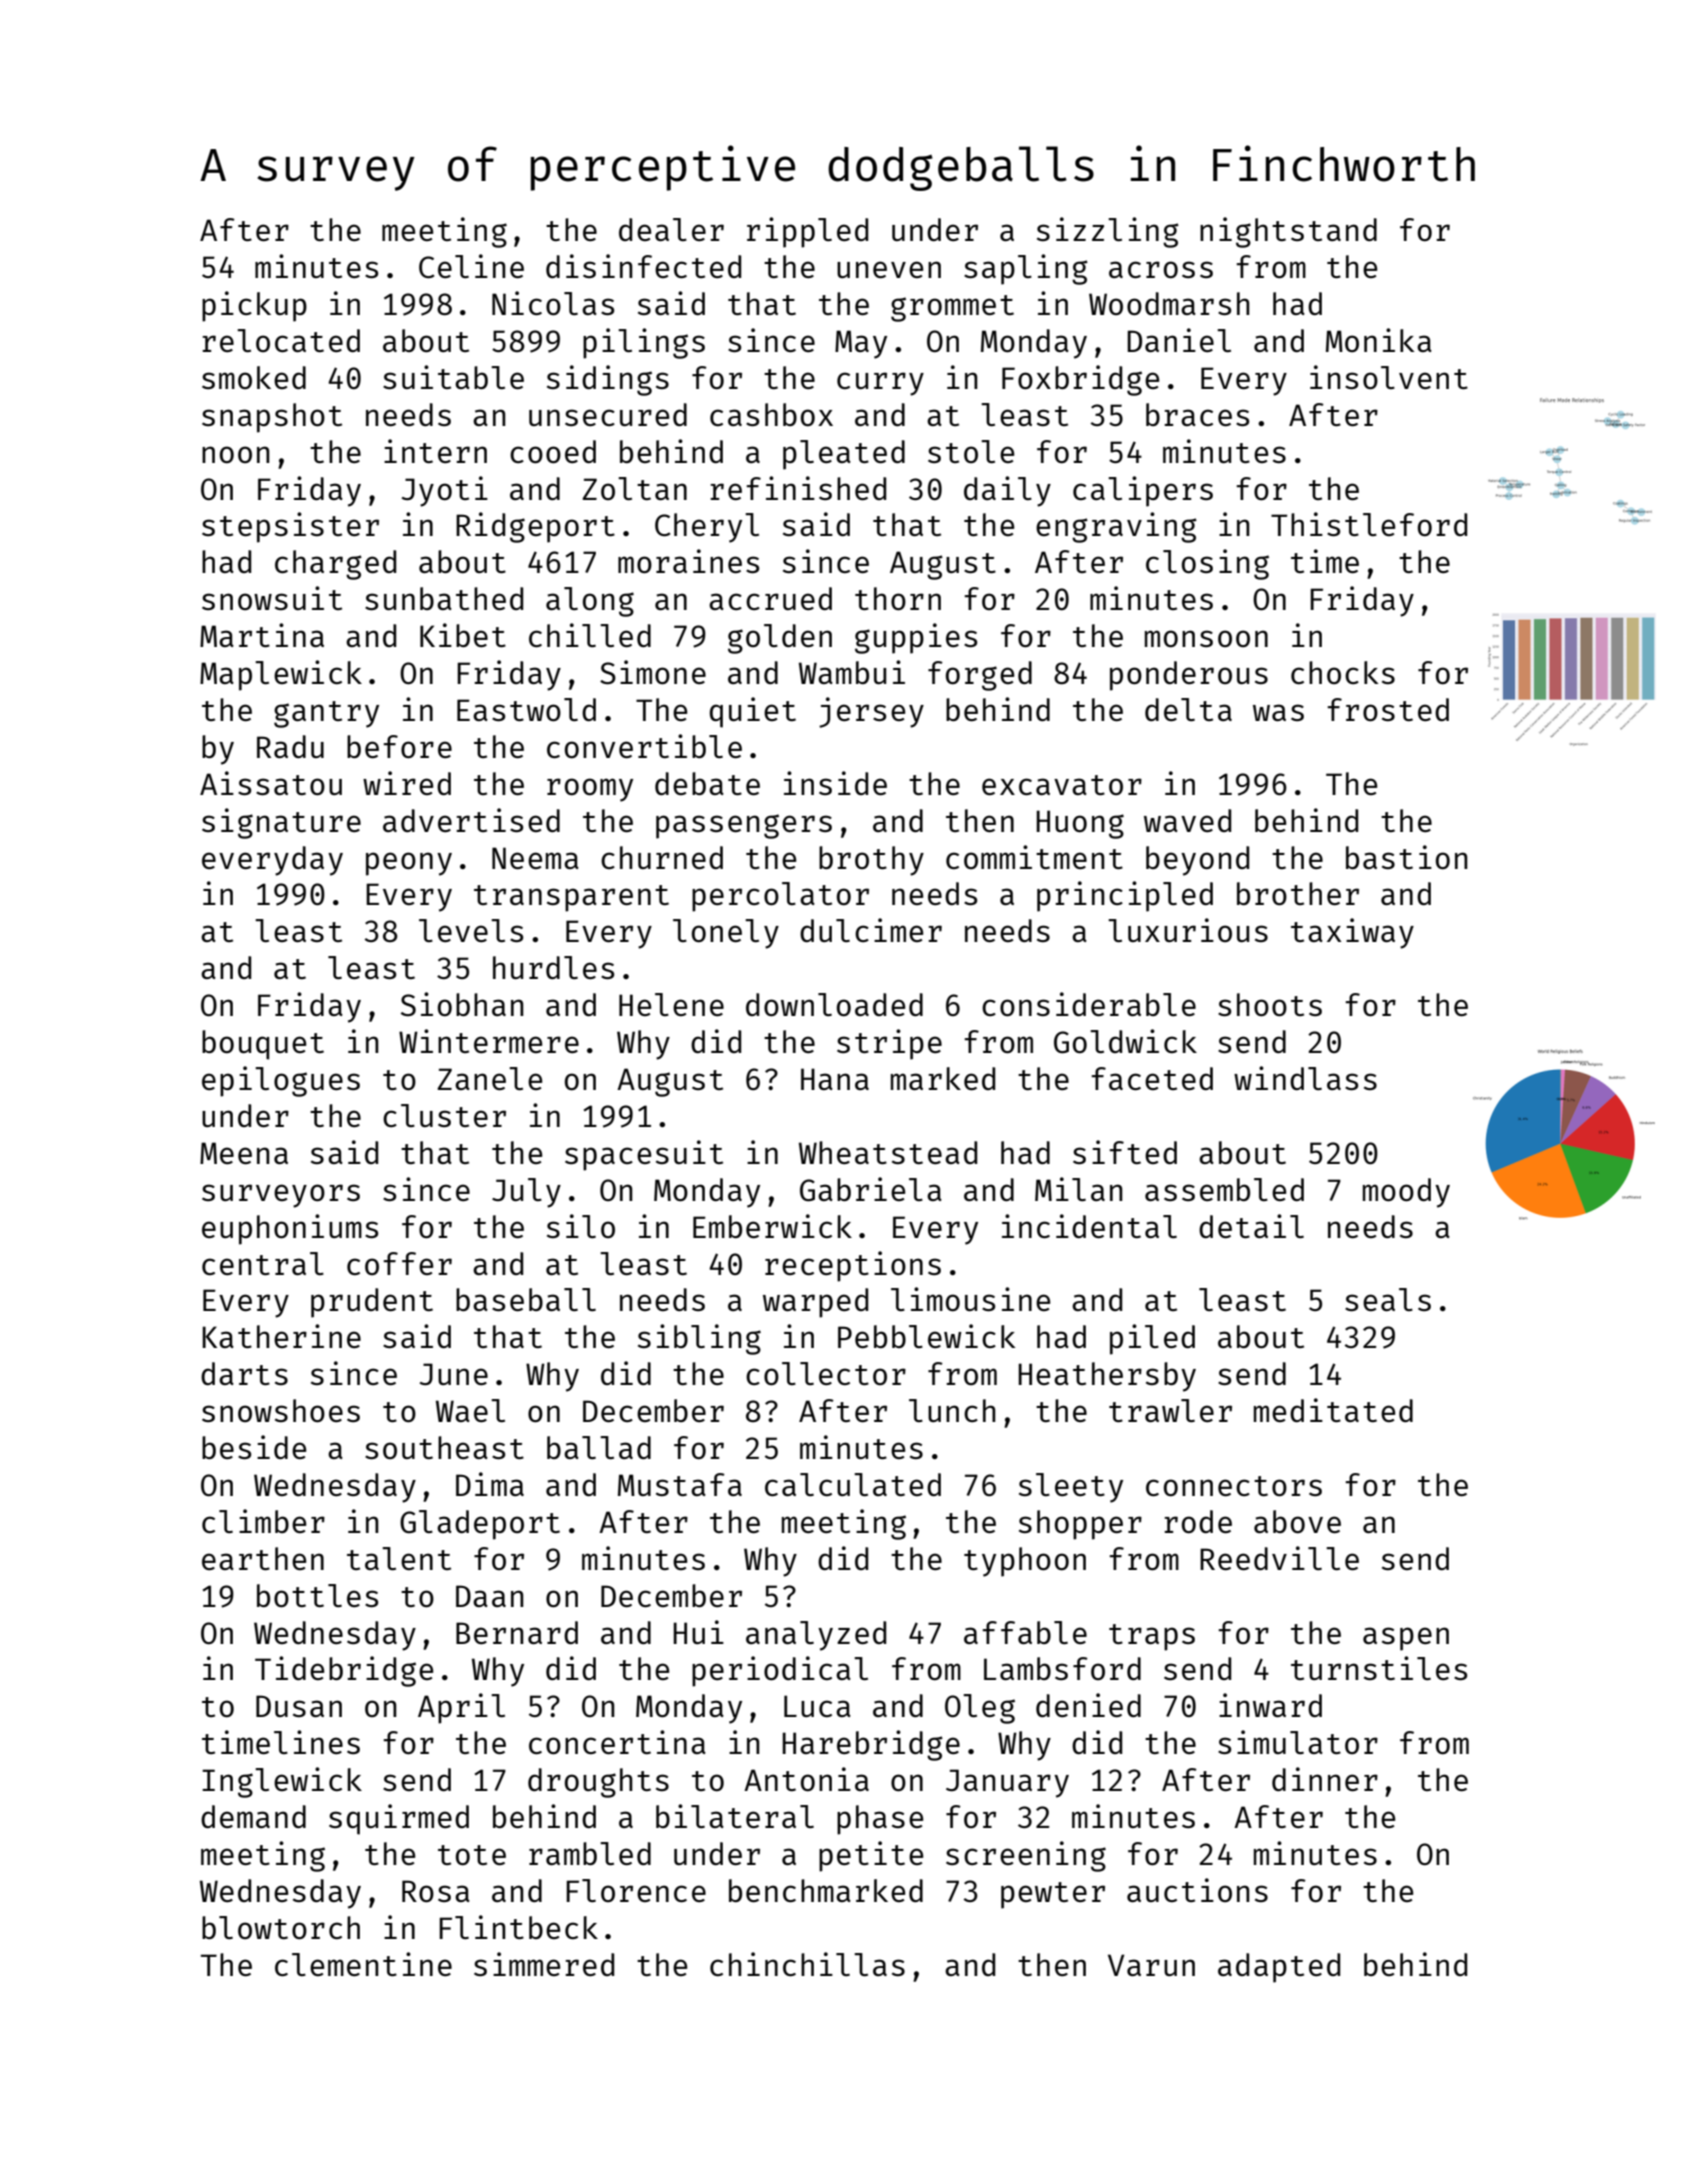 The image size is (1683, 2178). What do you see at coordinates (1007, 491) in the page?
I see `daily` at bounding box center [1007, 491].
